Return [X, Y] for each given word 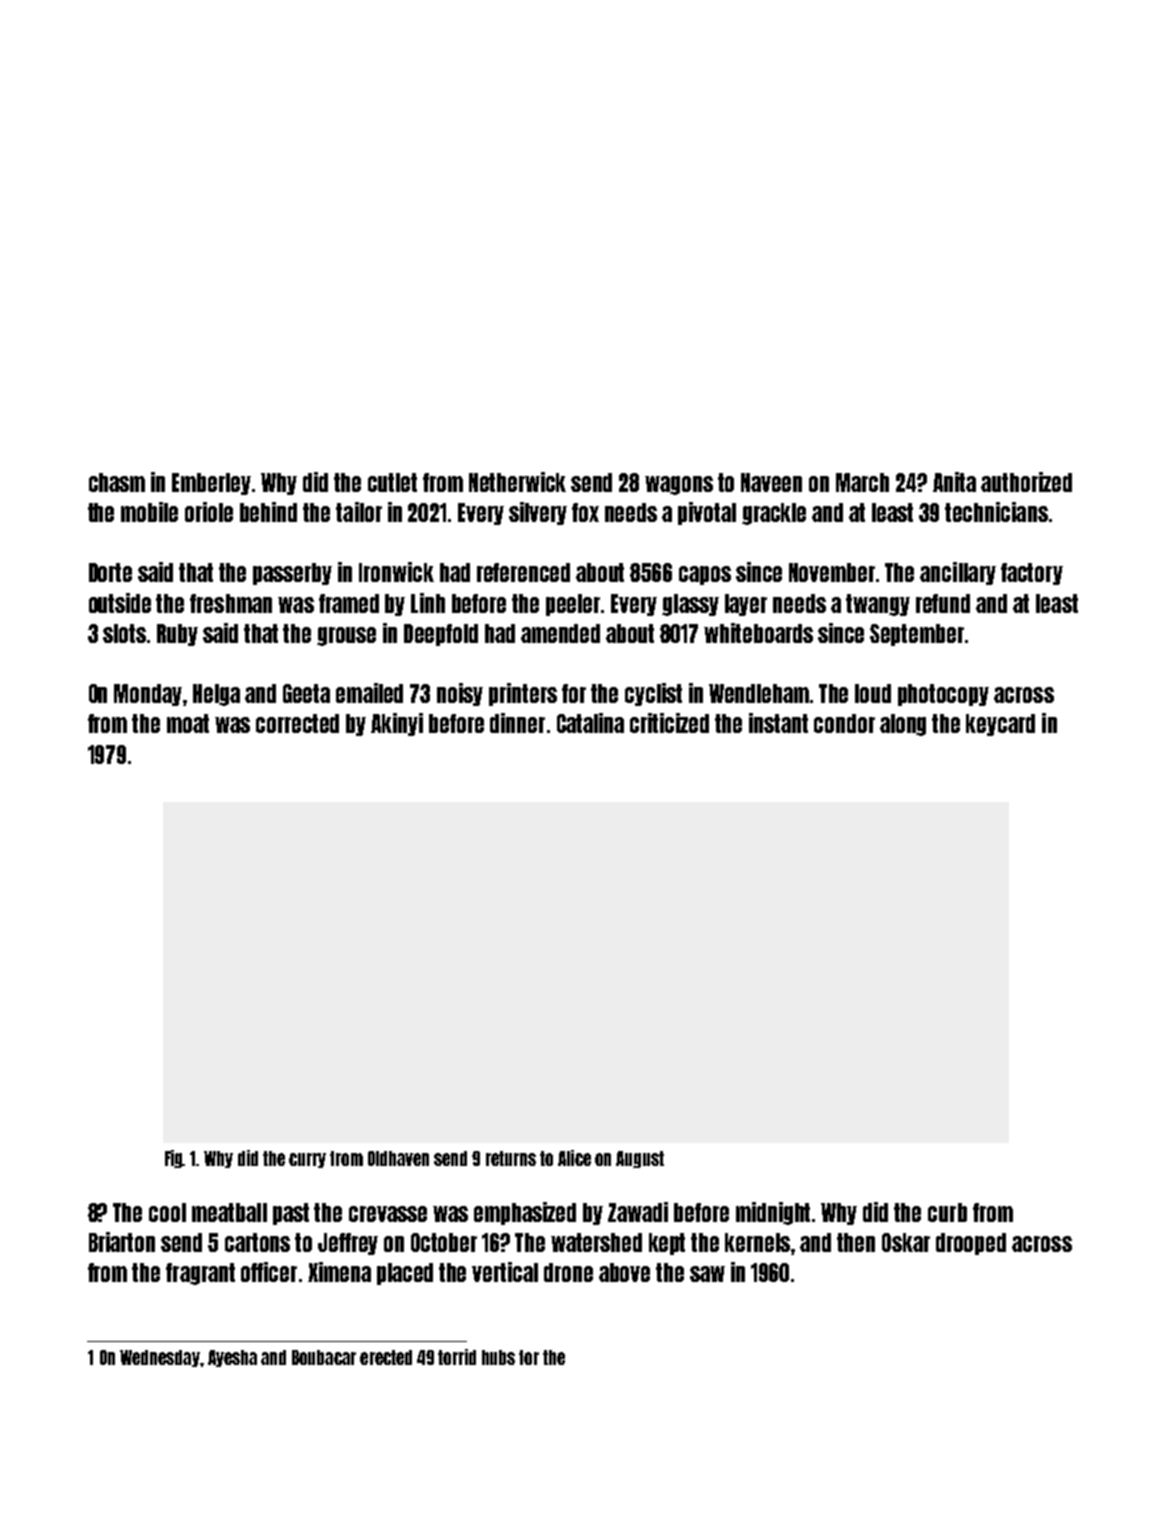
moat [188, 723]
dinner [517, 723]
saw [707, 1274]
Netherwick [517, 482]
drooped [971, 1244]
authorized [1026, 482]
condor [844, 723]
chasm [117, 482]
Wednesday [160, 1358]
